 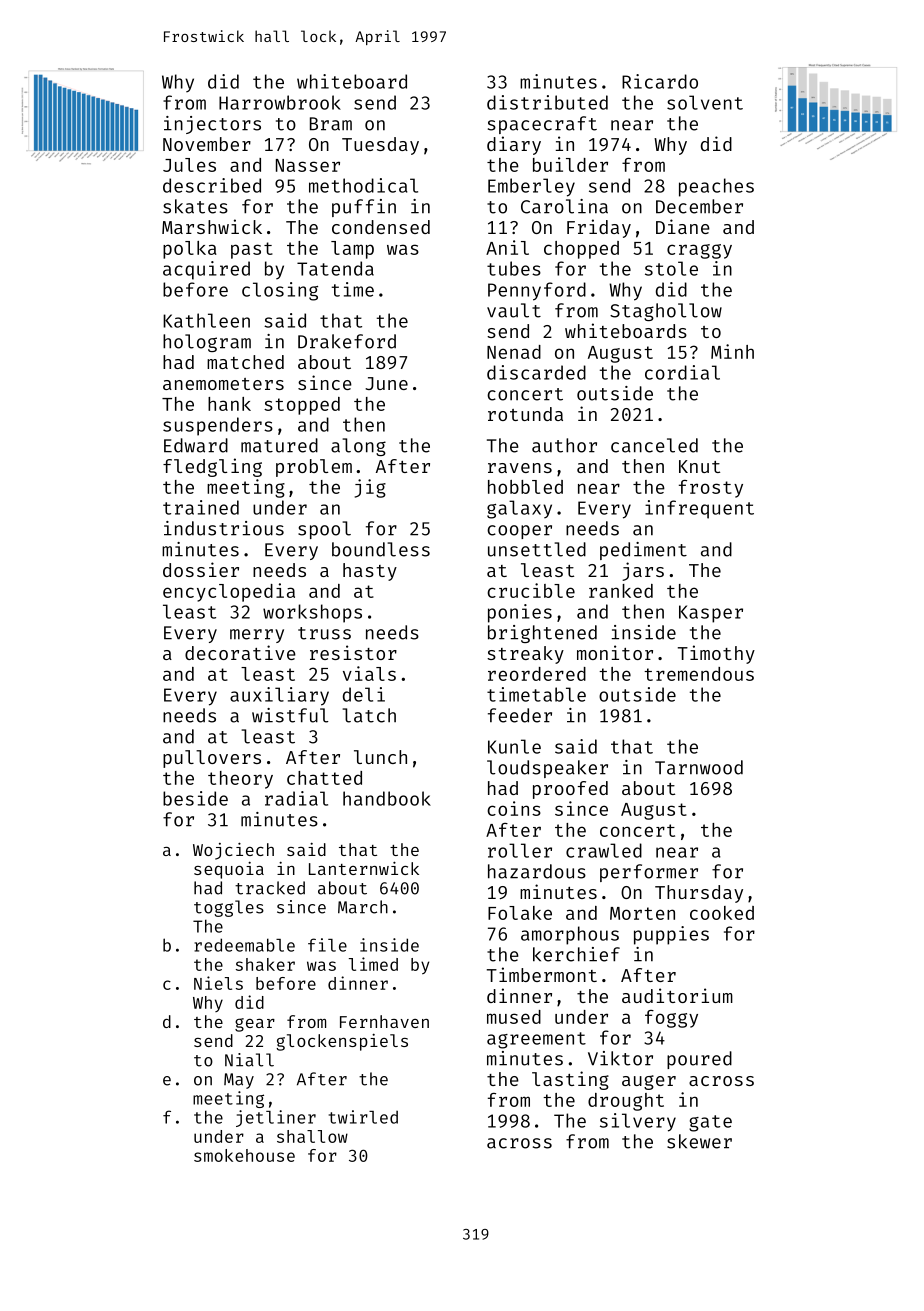 I want to click on puffin, so click(x=364, y=208).
